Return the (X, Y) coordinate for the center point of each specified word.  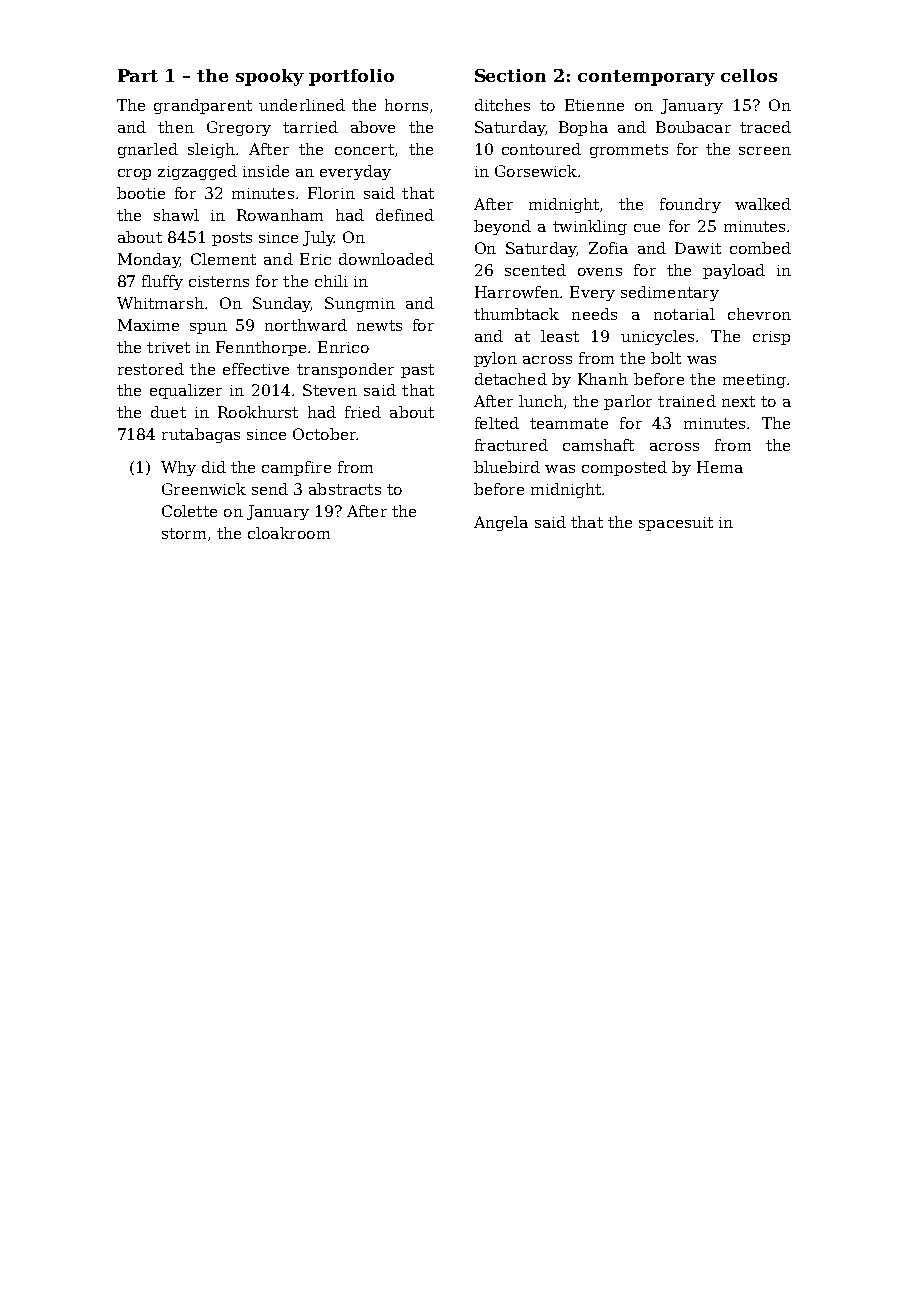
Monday (149, 260)
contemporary (646, 78)
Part (138, 75)
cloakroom (289, 533)
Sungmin (360, 304)
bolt (666, 358)
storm (184, 533)
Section (510, 75)
